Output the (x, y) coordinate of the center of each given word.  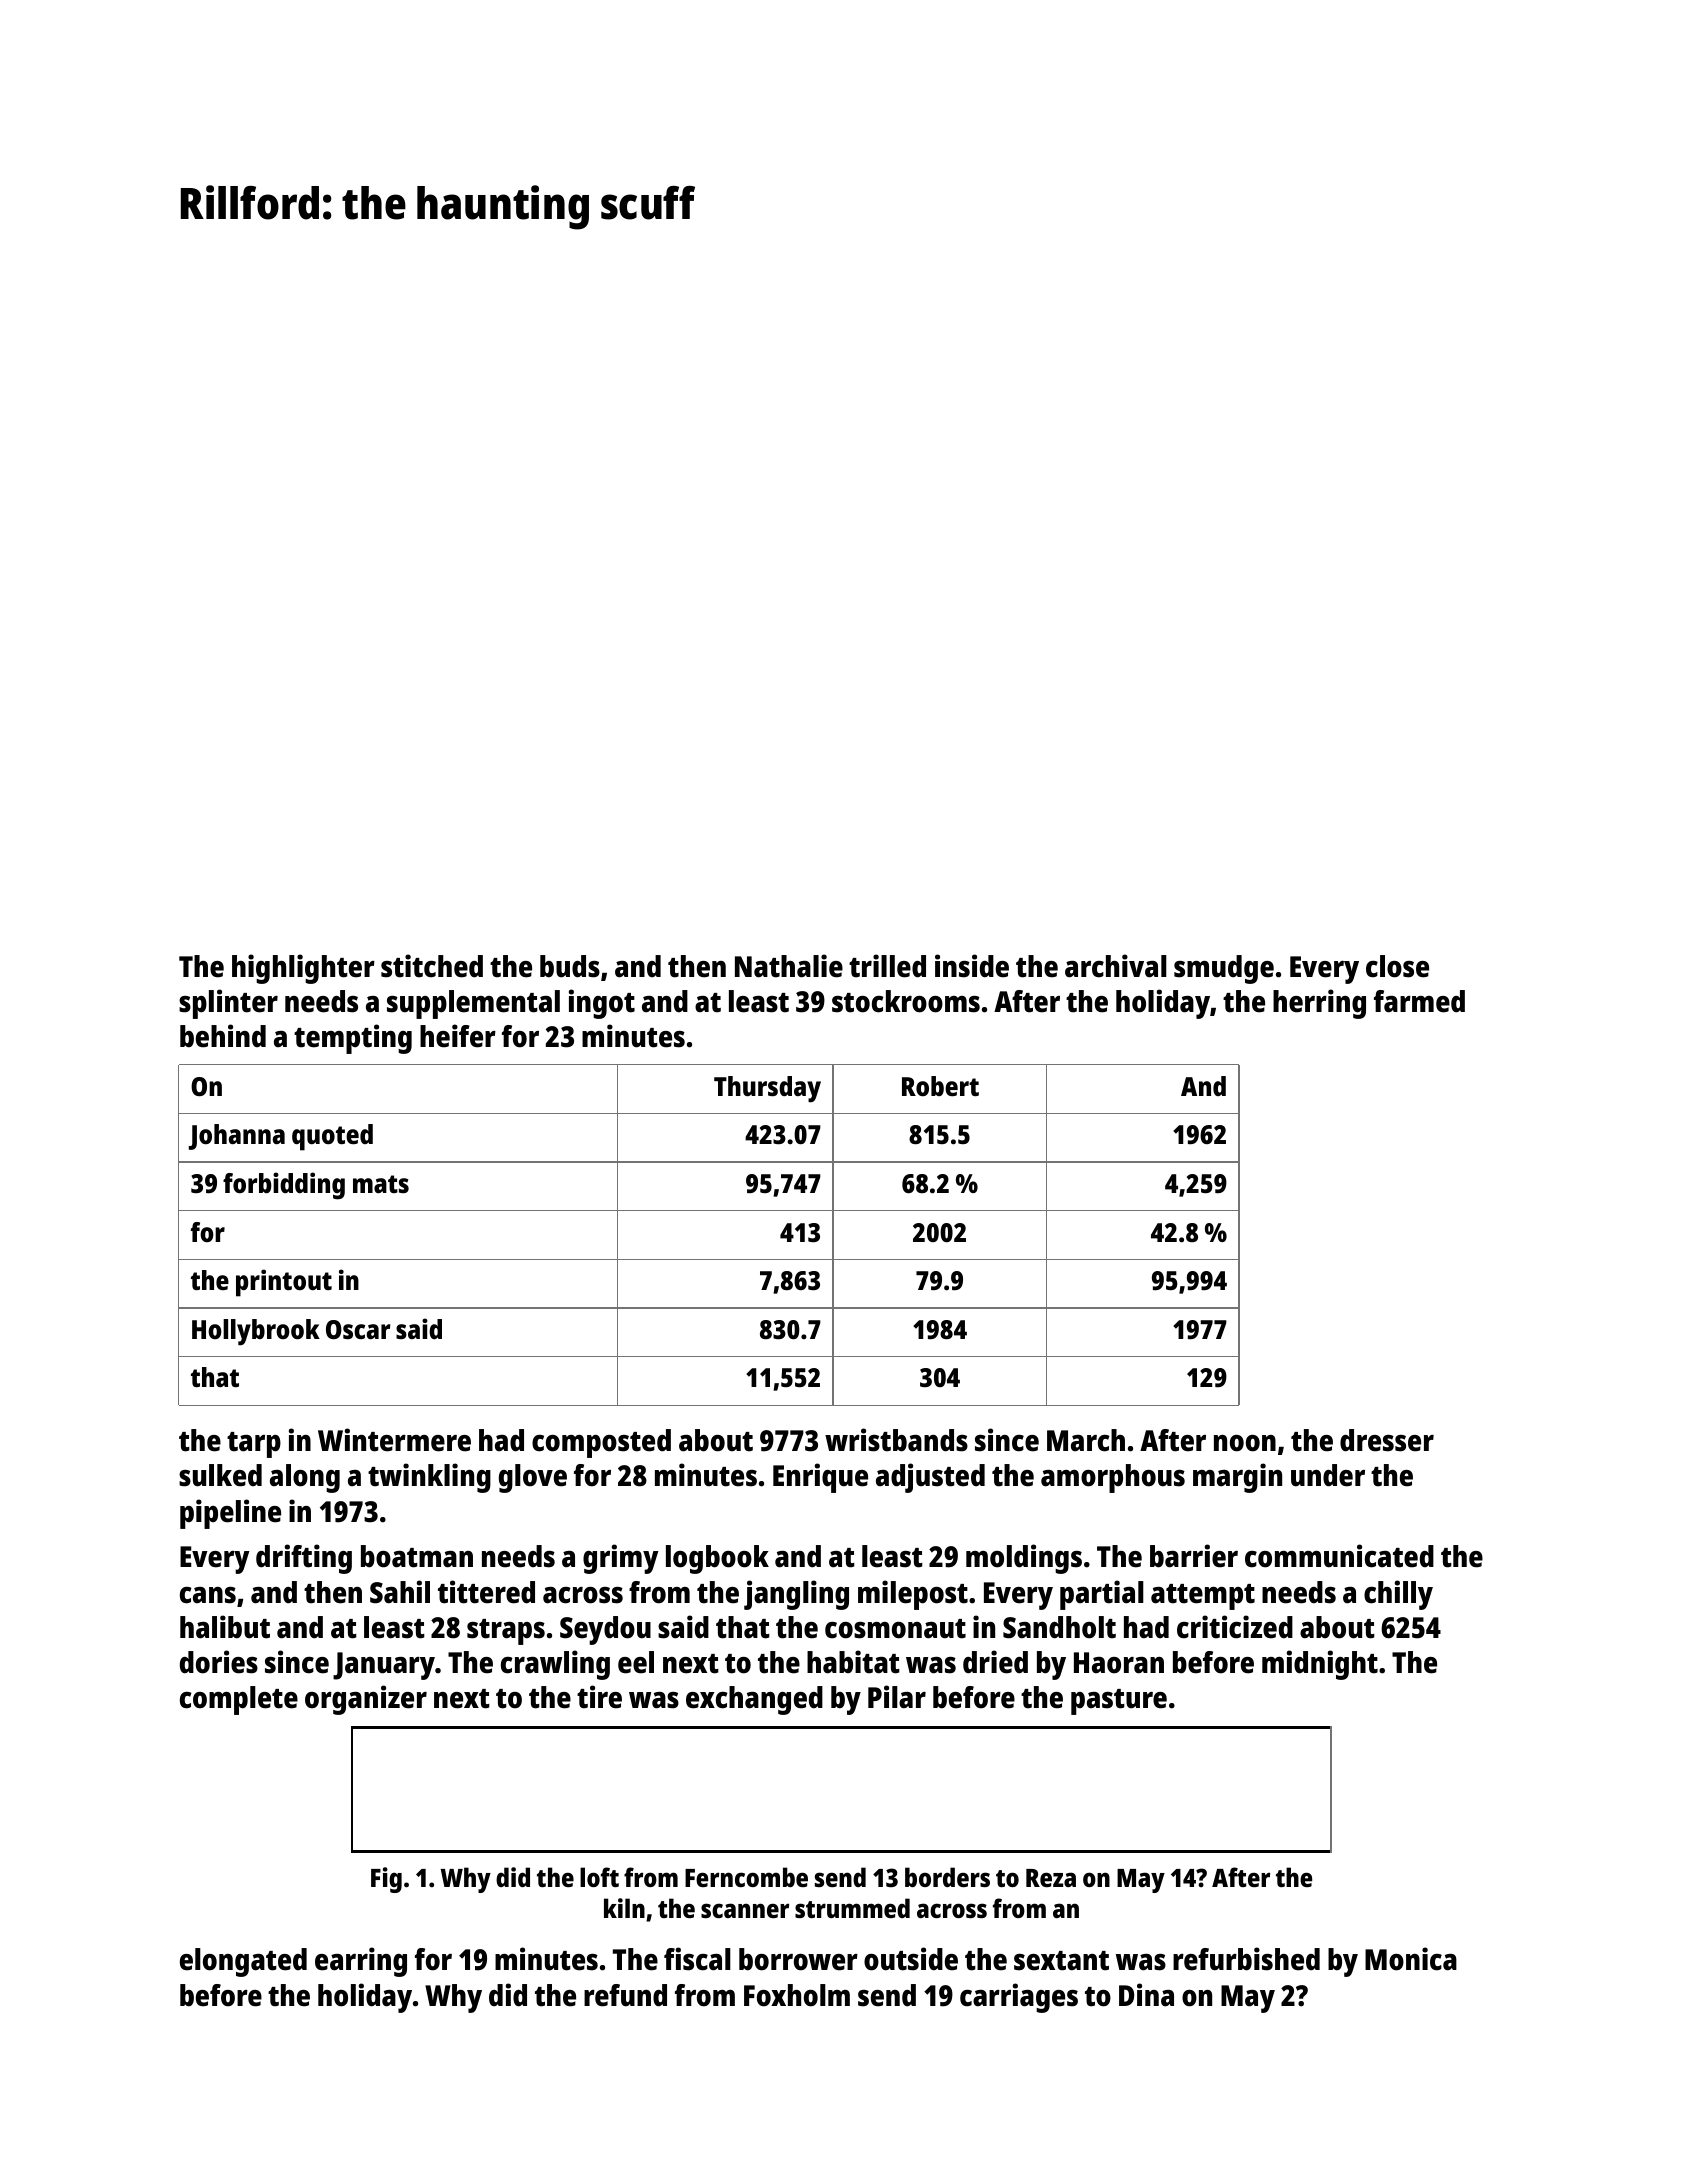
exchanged (754, 1700)
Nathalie (789, 966)
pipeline (230, 1514)
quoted (332, 1137)
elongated (243, 1962)
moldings (1024, 1559)
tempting (353, 1039)
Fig (386, 1880)
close (1397, 966)
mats (381, 1184)
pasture (1119, 1702)
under (1328, 1475)
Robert (940, 1086)
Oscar (358, 1329)
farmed (1419, 1001)
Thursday (767, 1089)
